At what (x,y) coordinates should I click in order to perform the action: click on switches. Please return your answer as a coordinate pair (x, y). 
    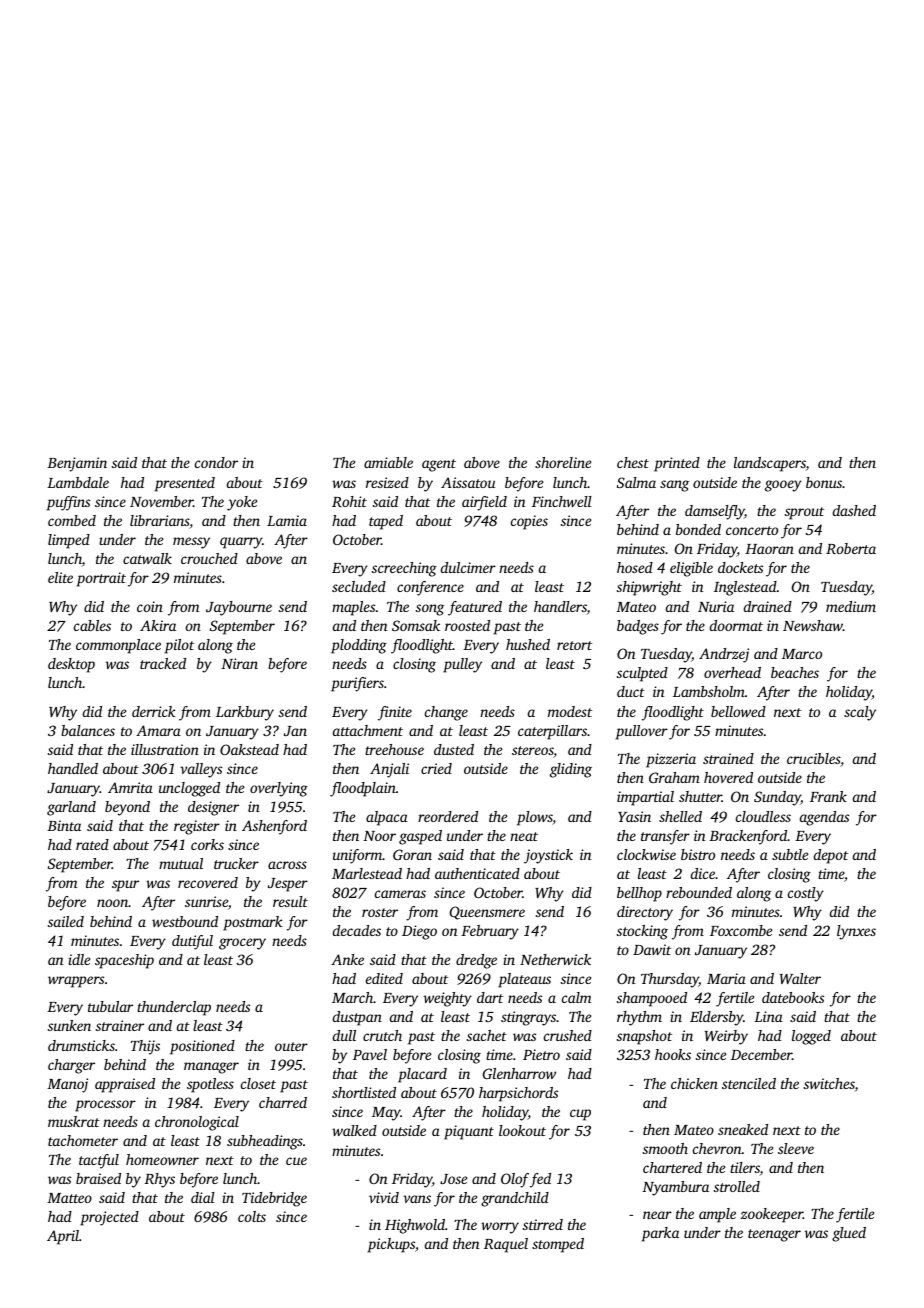
    Looking at the image, I should click on (829, 1085).
